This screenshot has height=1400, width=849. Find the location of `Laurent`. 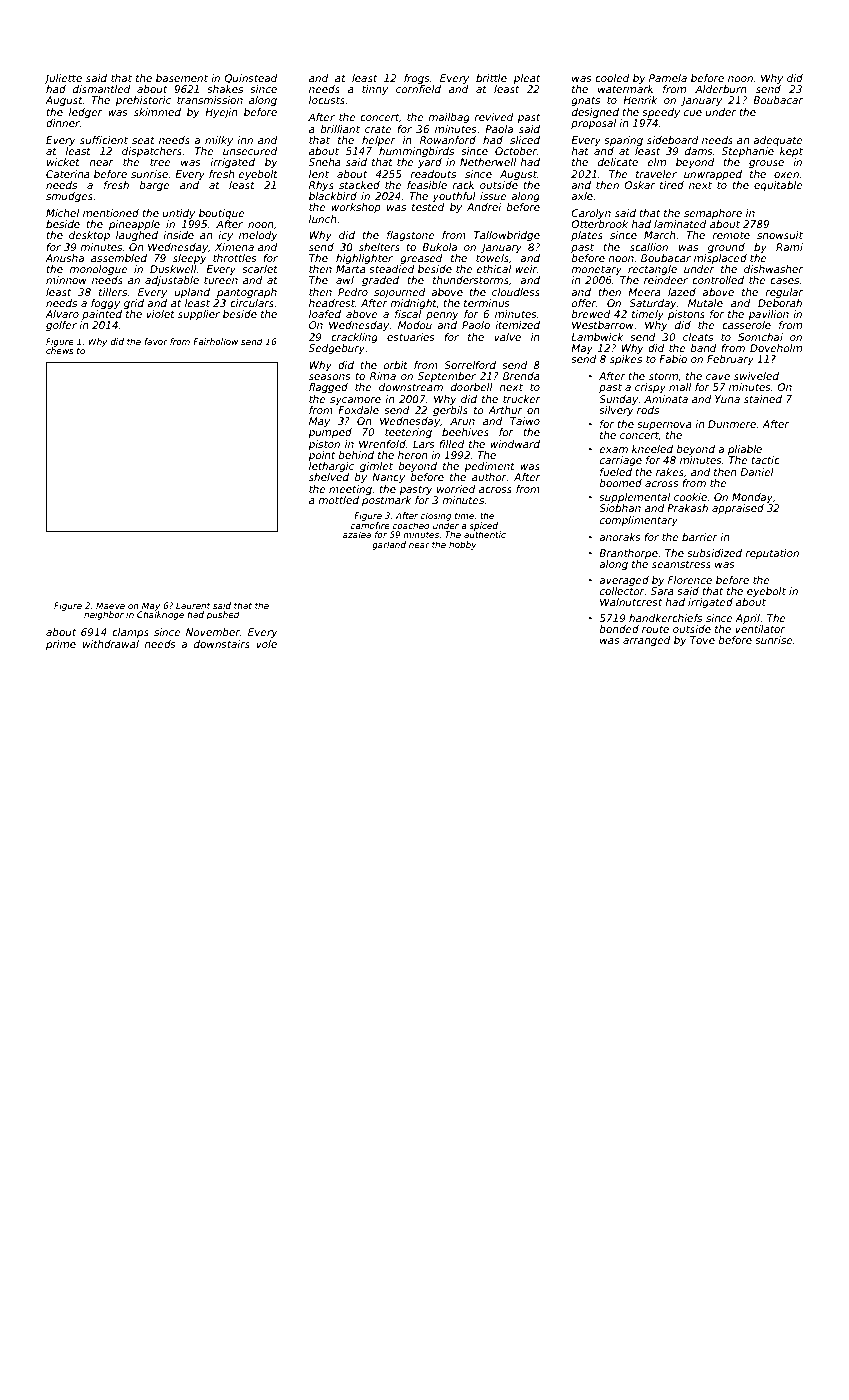

Laurent is located at coordinates (193, 605).
